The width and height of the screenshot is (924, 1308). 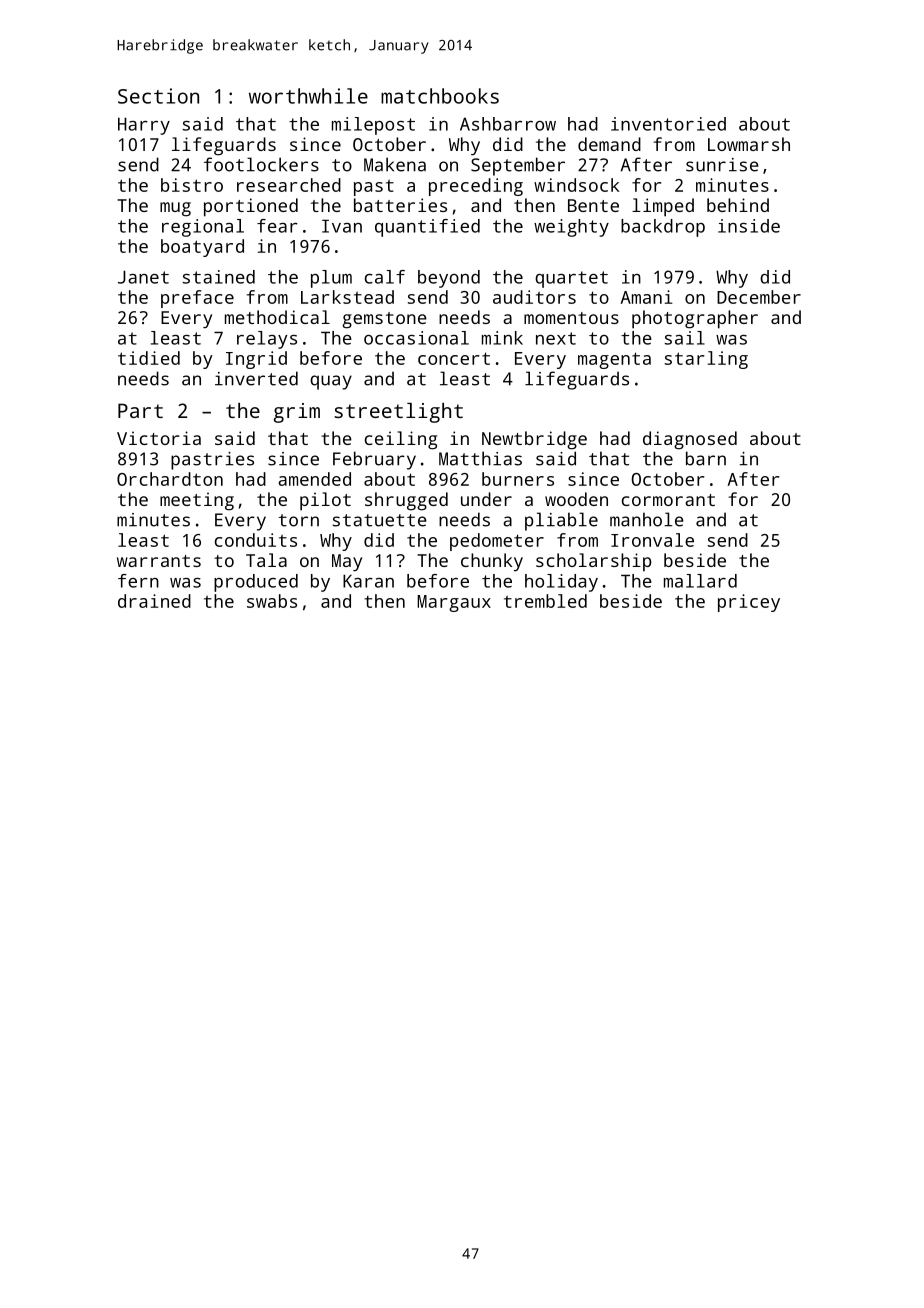 What do you see at coordinates (395, 164) in the screenshot?
I see `Makena` at bounding box center [395, 164].
